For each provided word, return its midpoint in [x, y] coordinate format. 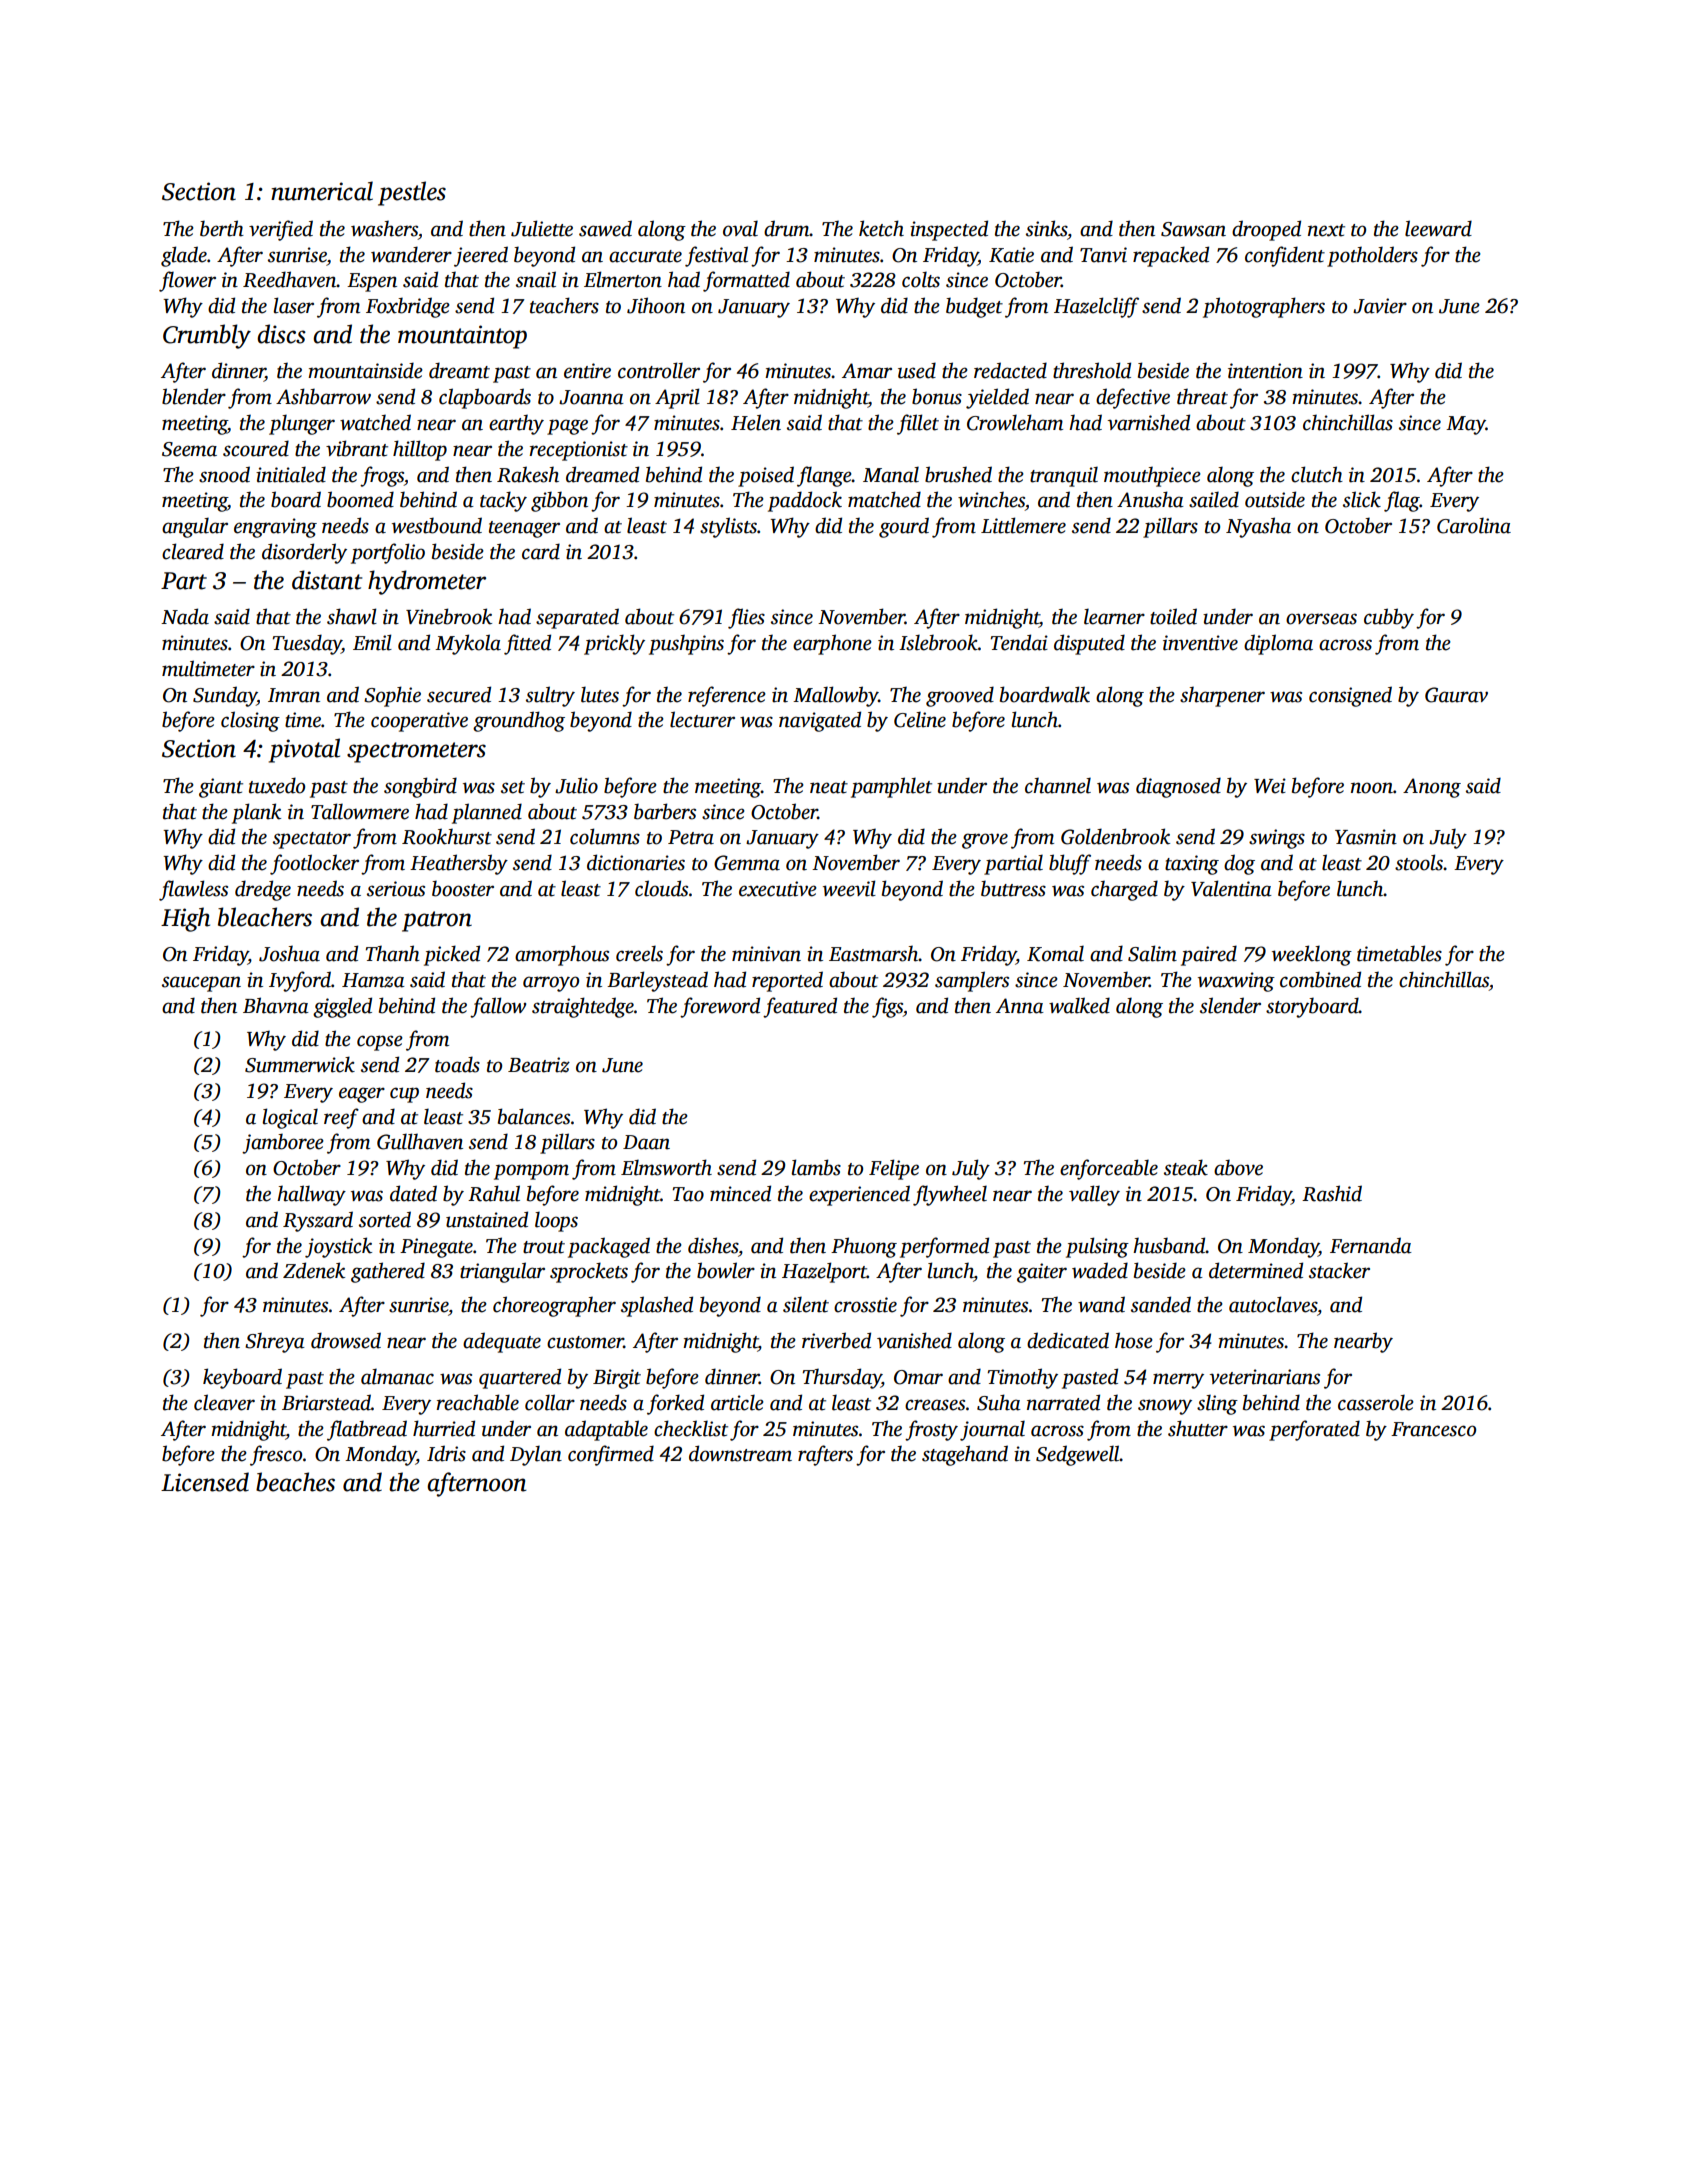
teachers [564, 305]
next [1326, 230]
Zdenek [314, 1270]
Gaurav [1456, 695]
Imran [294, 695]
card [541, 551]
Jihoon [656, 305]
